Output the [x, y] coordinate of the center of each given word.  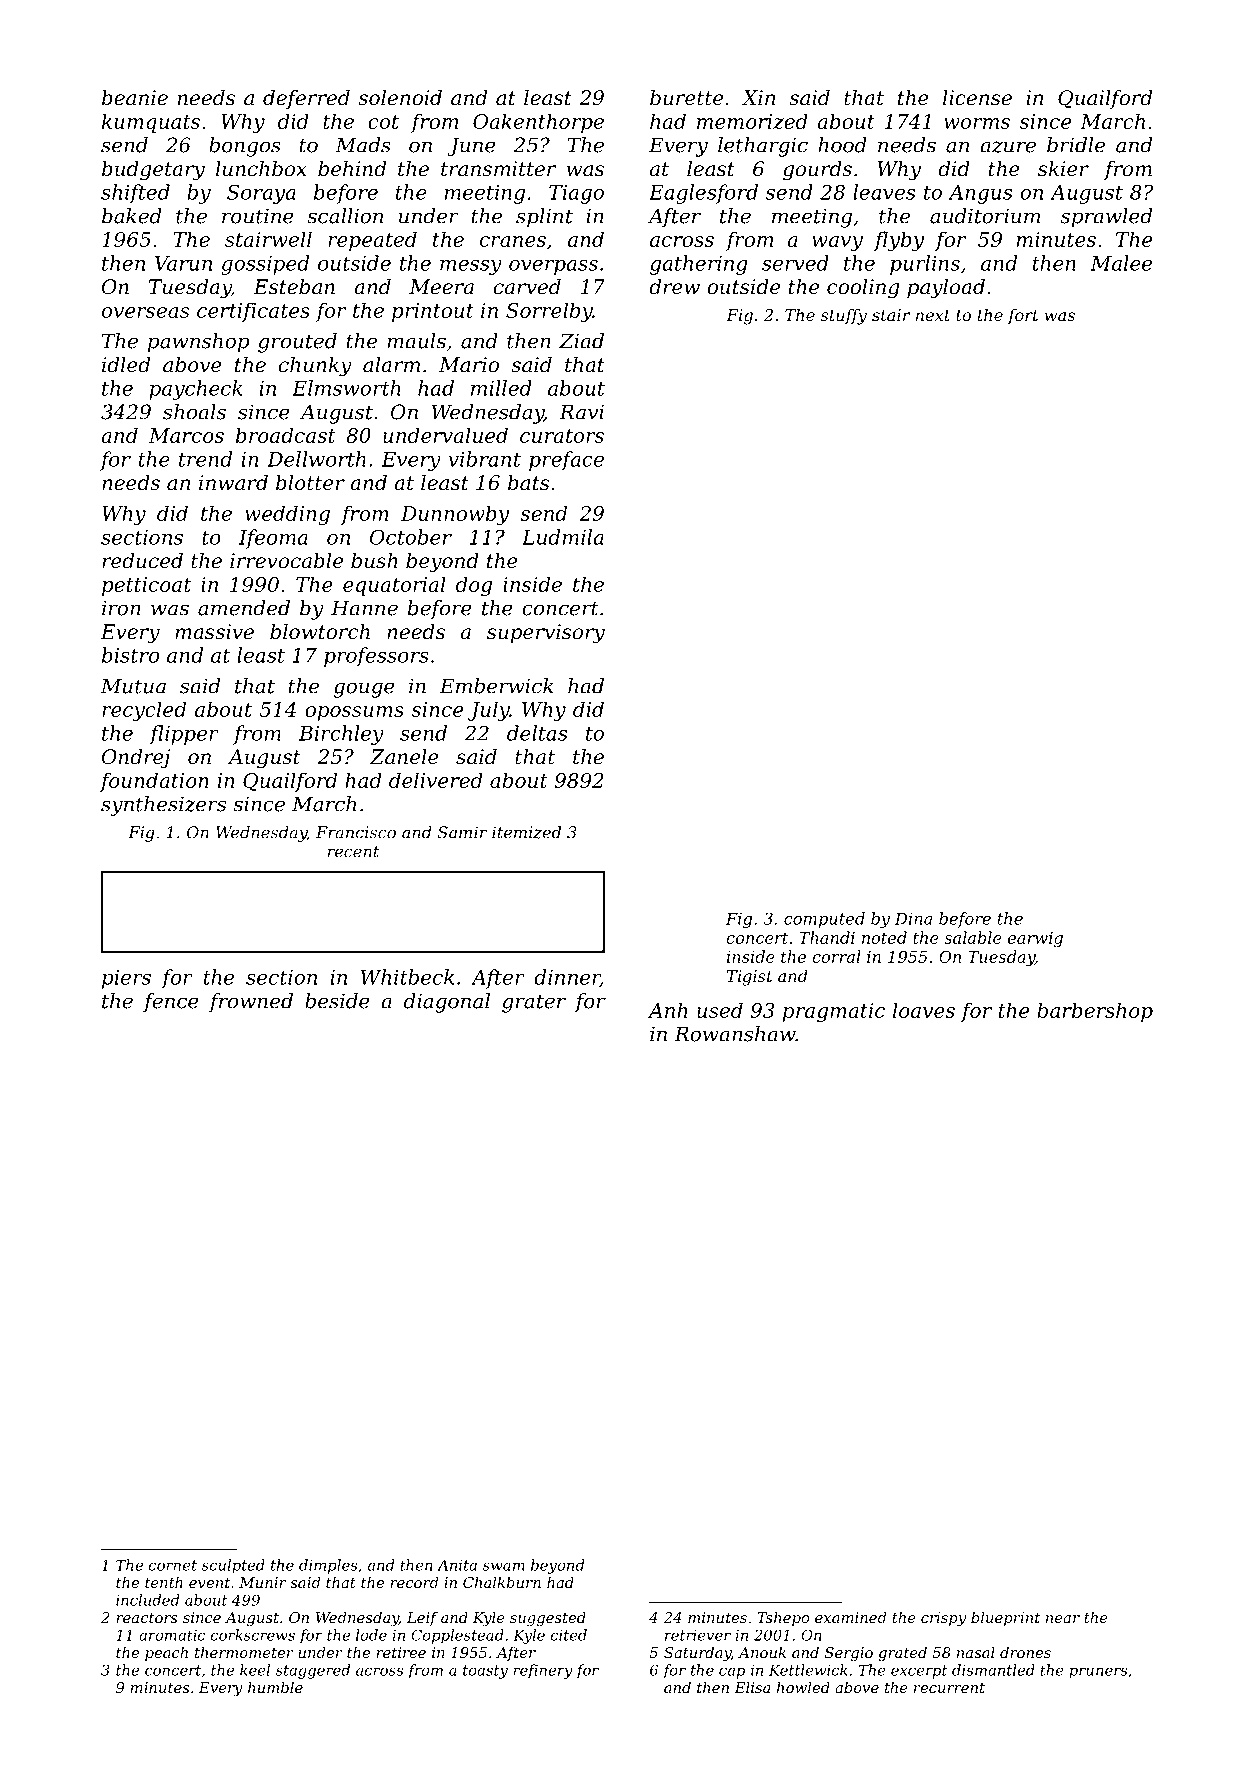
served [795, 263]
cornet [173, 1565]
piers [126, 979]
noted [884, 937]
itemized [526, 832]
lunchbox [261, 169]
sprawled [1106, 218]
